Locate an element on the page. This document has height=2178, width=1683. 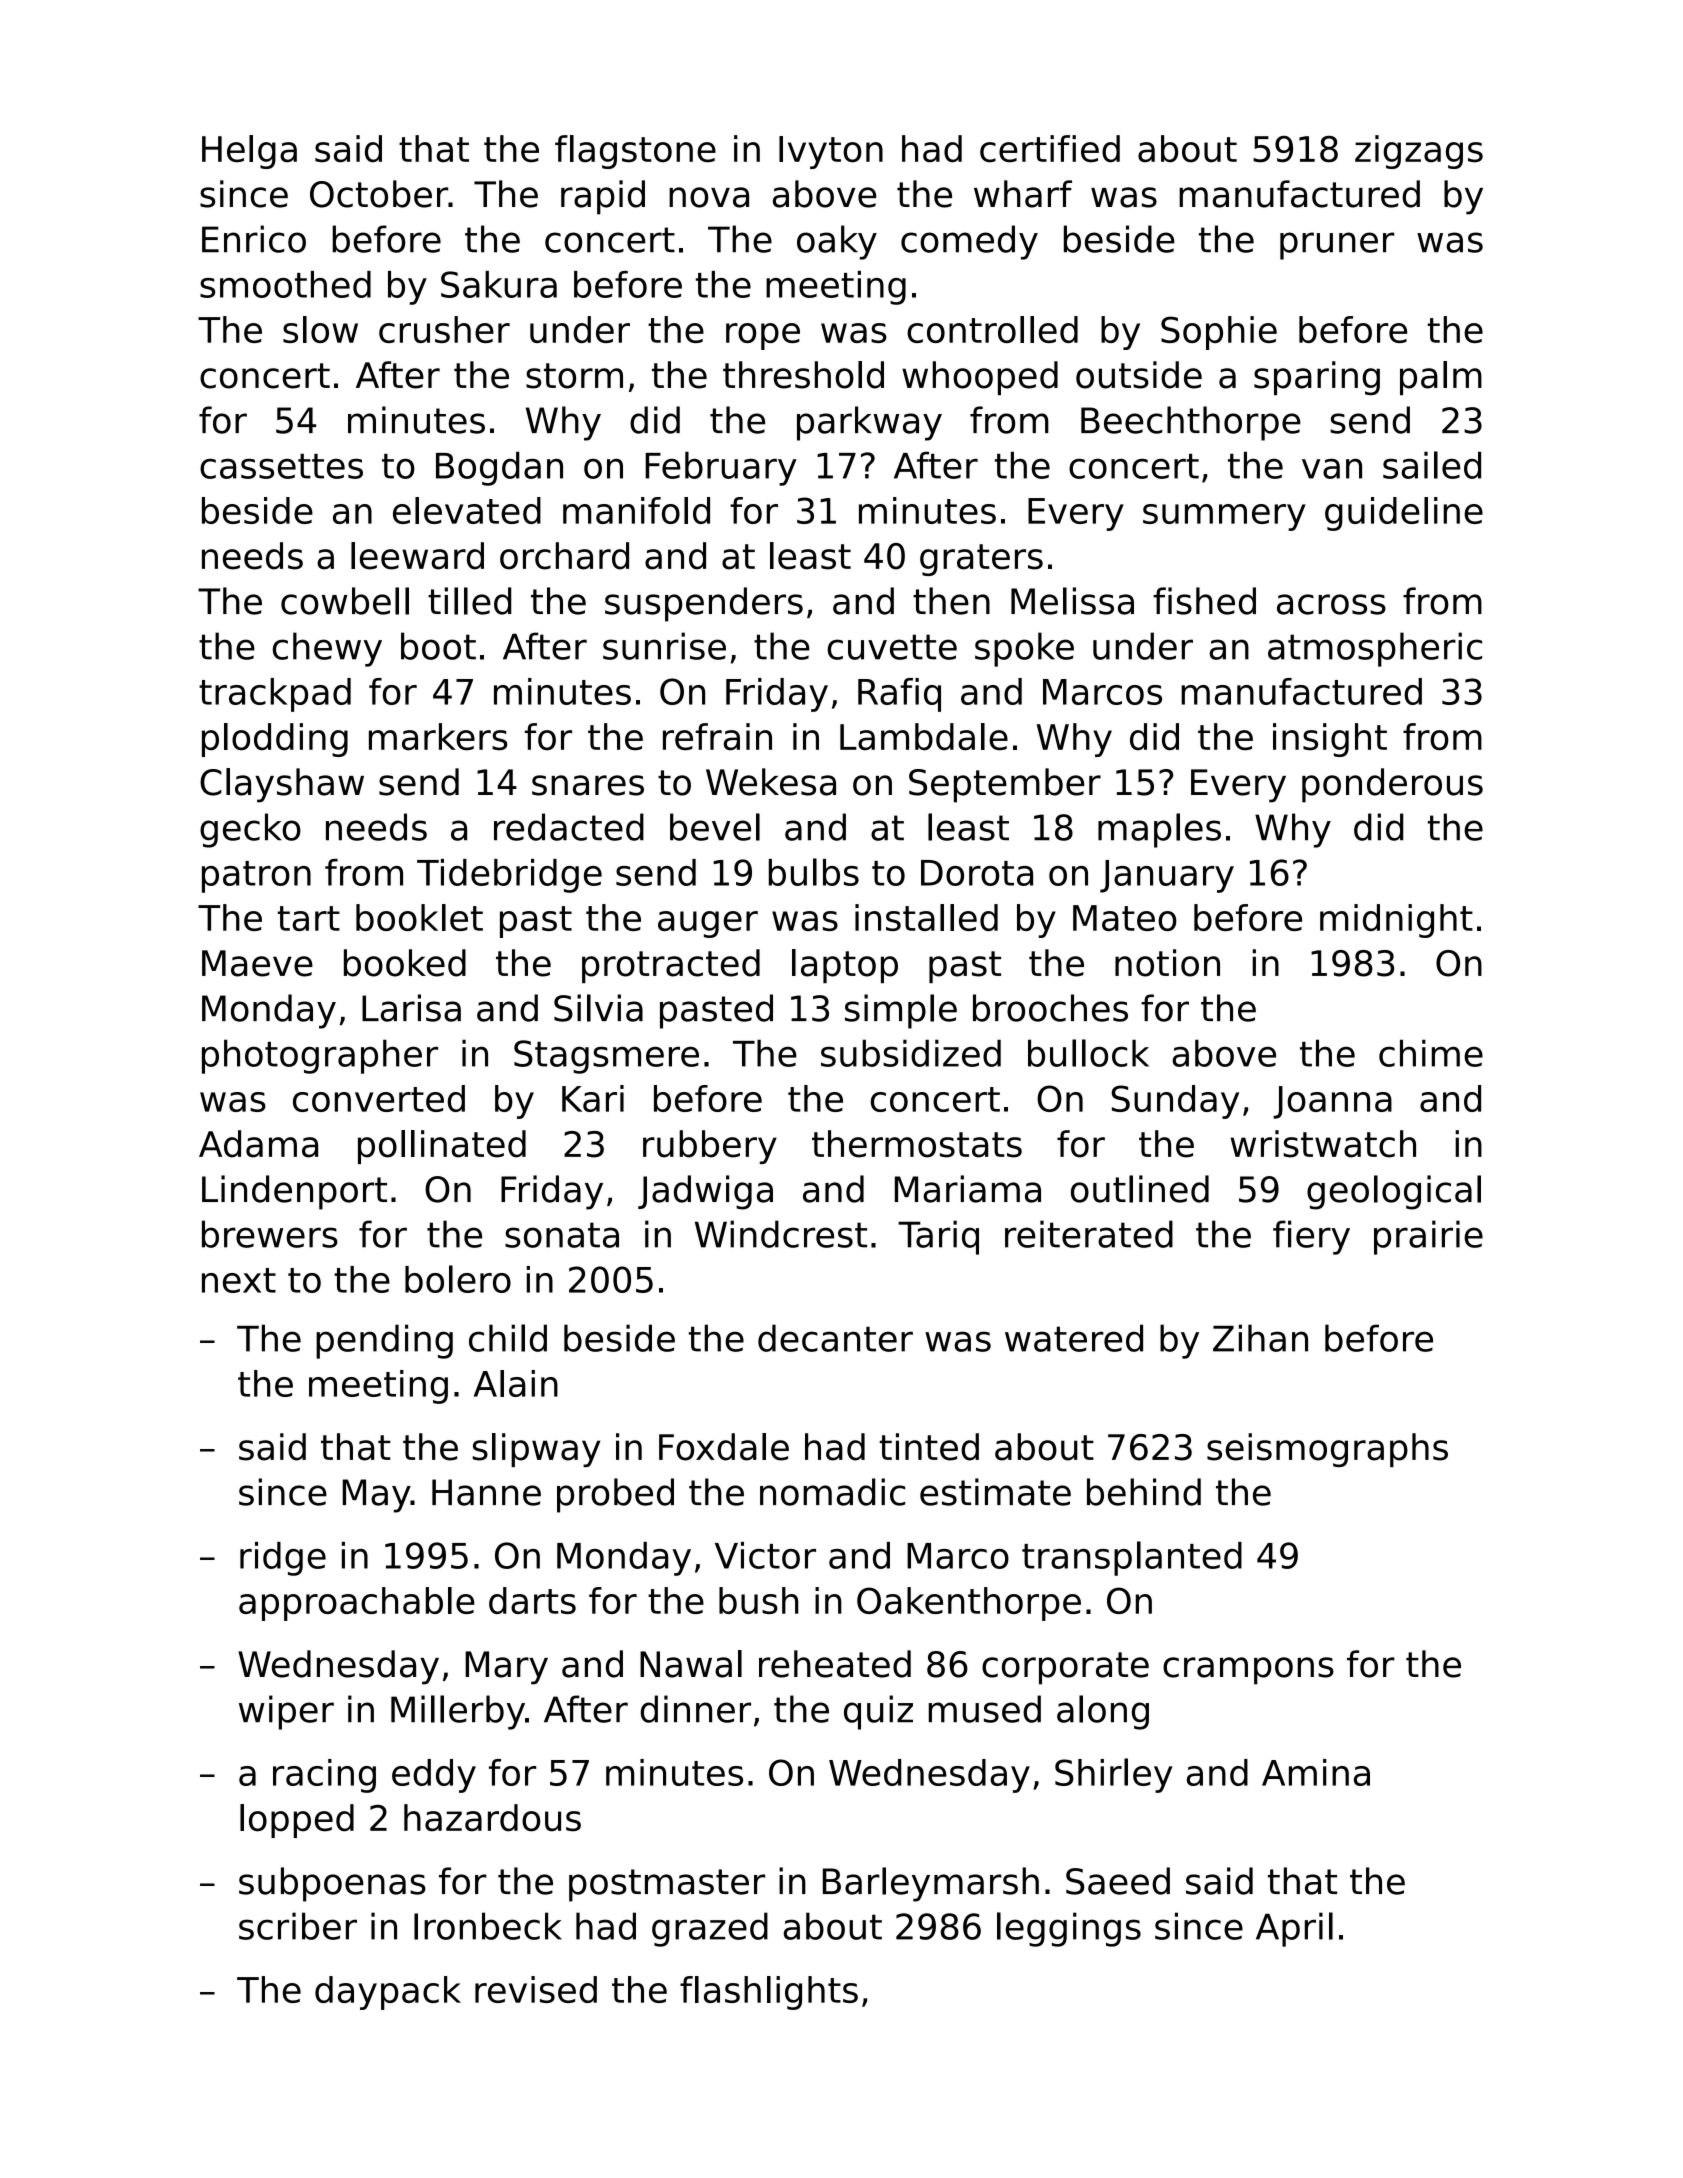
daypack is located at coordinates (388, 1993).
